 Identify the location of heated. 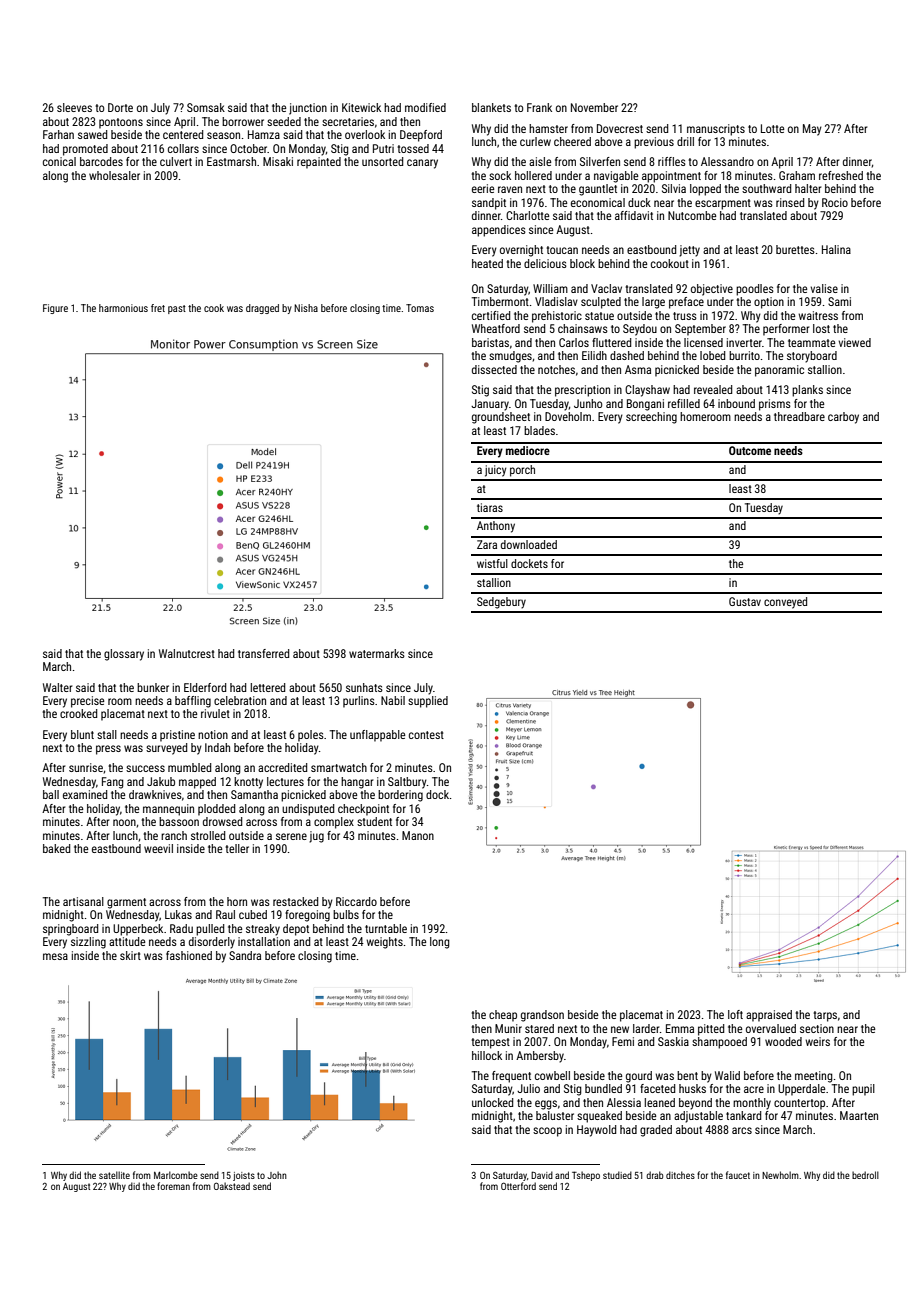
(487, 263).
